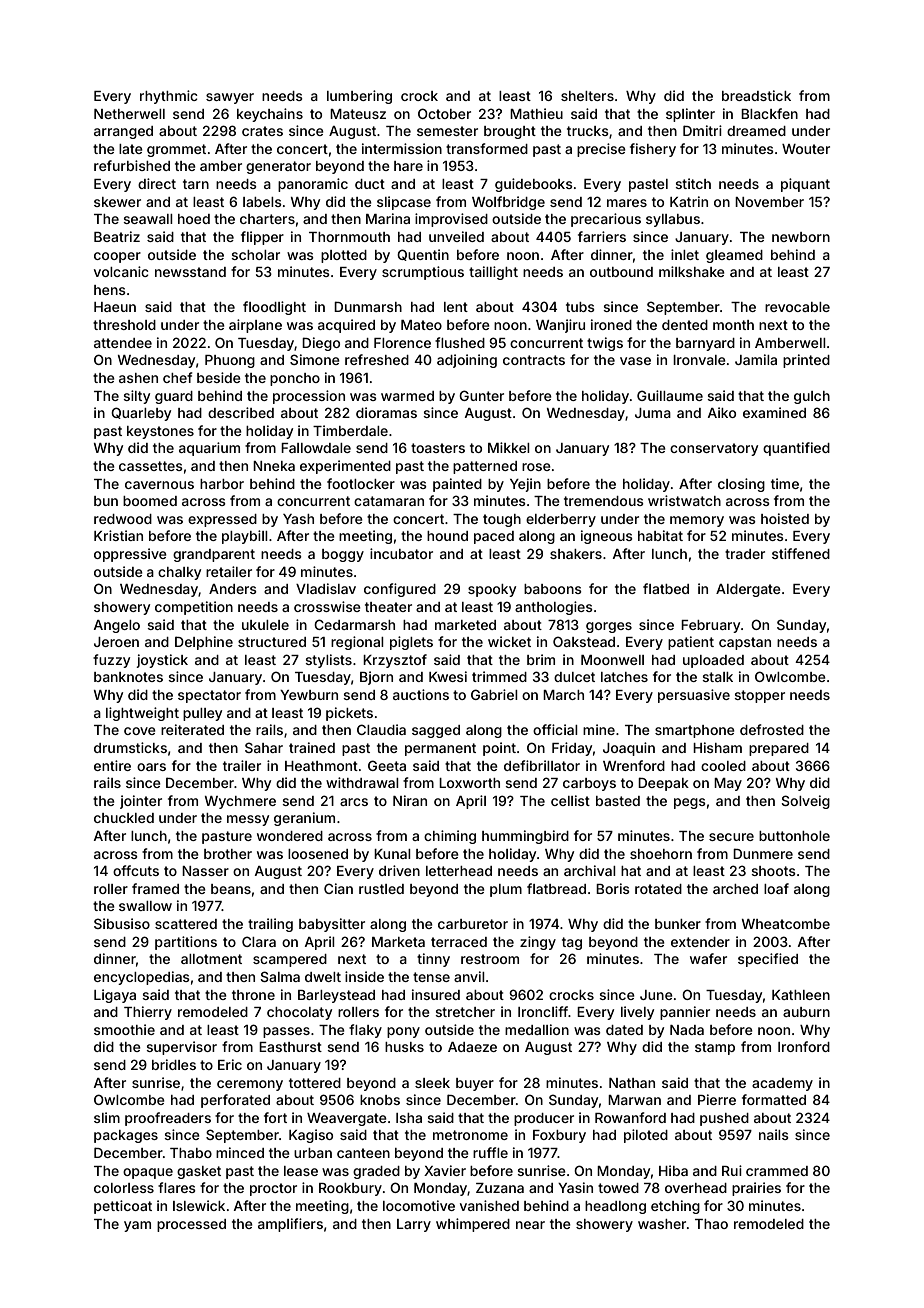  Describe the element at coordinates (444, 113) in the screenshot. I see `October` at that location.
